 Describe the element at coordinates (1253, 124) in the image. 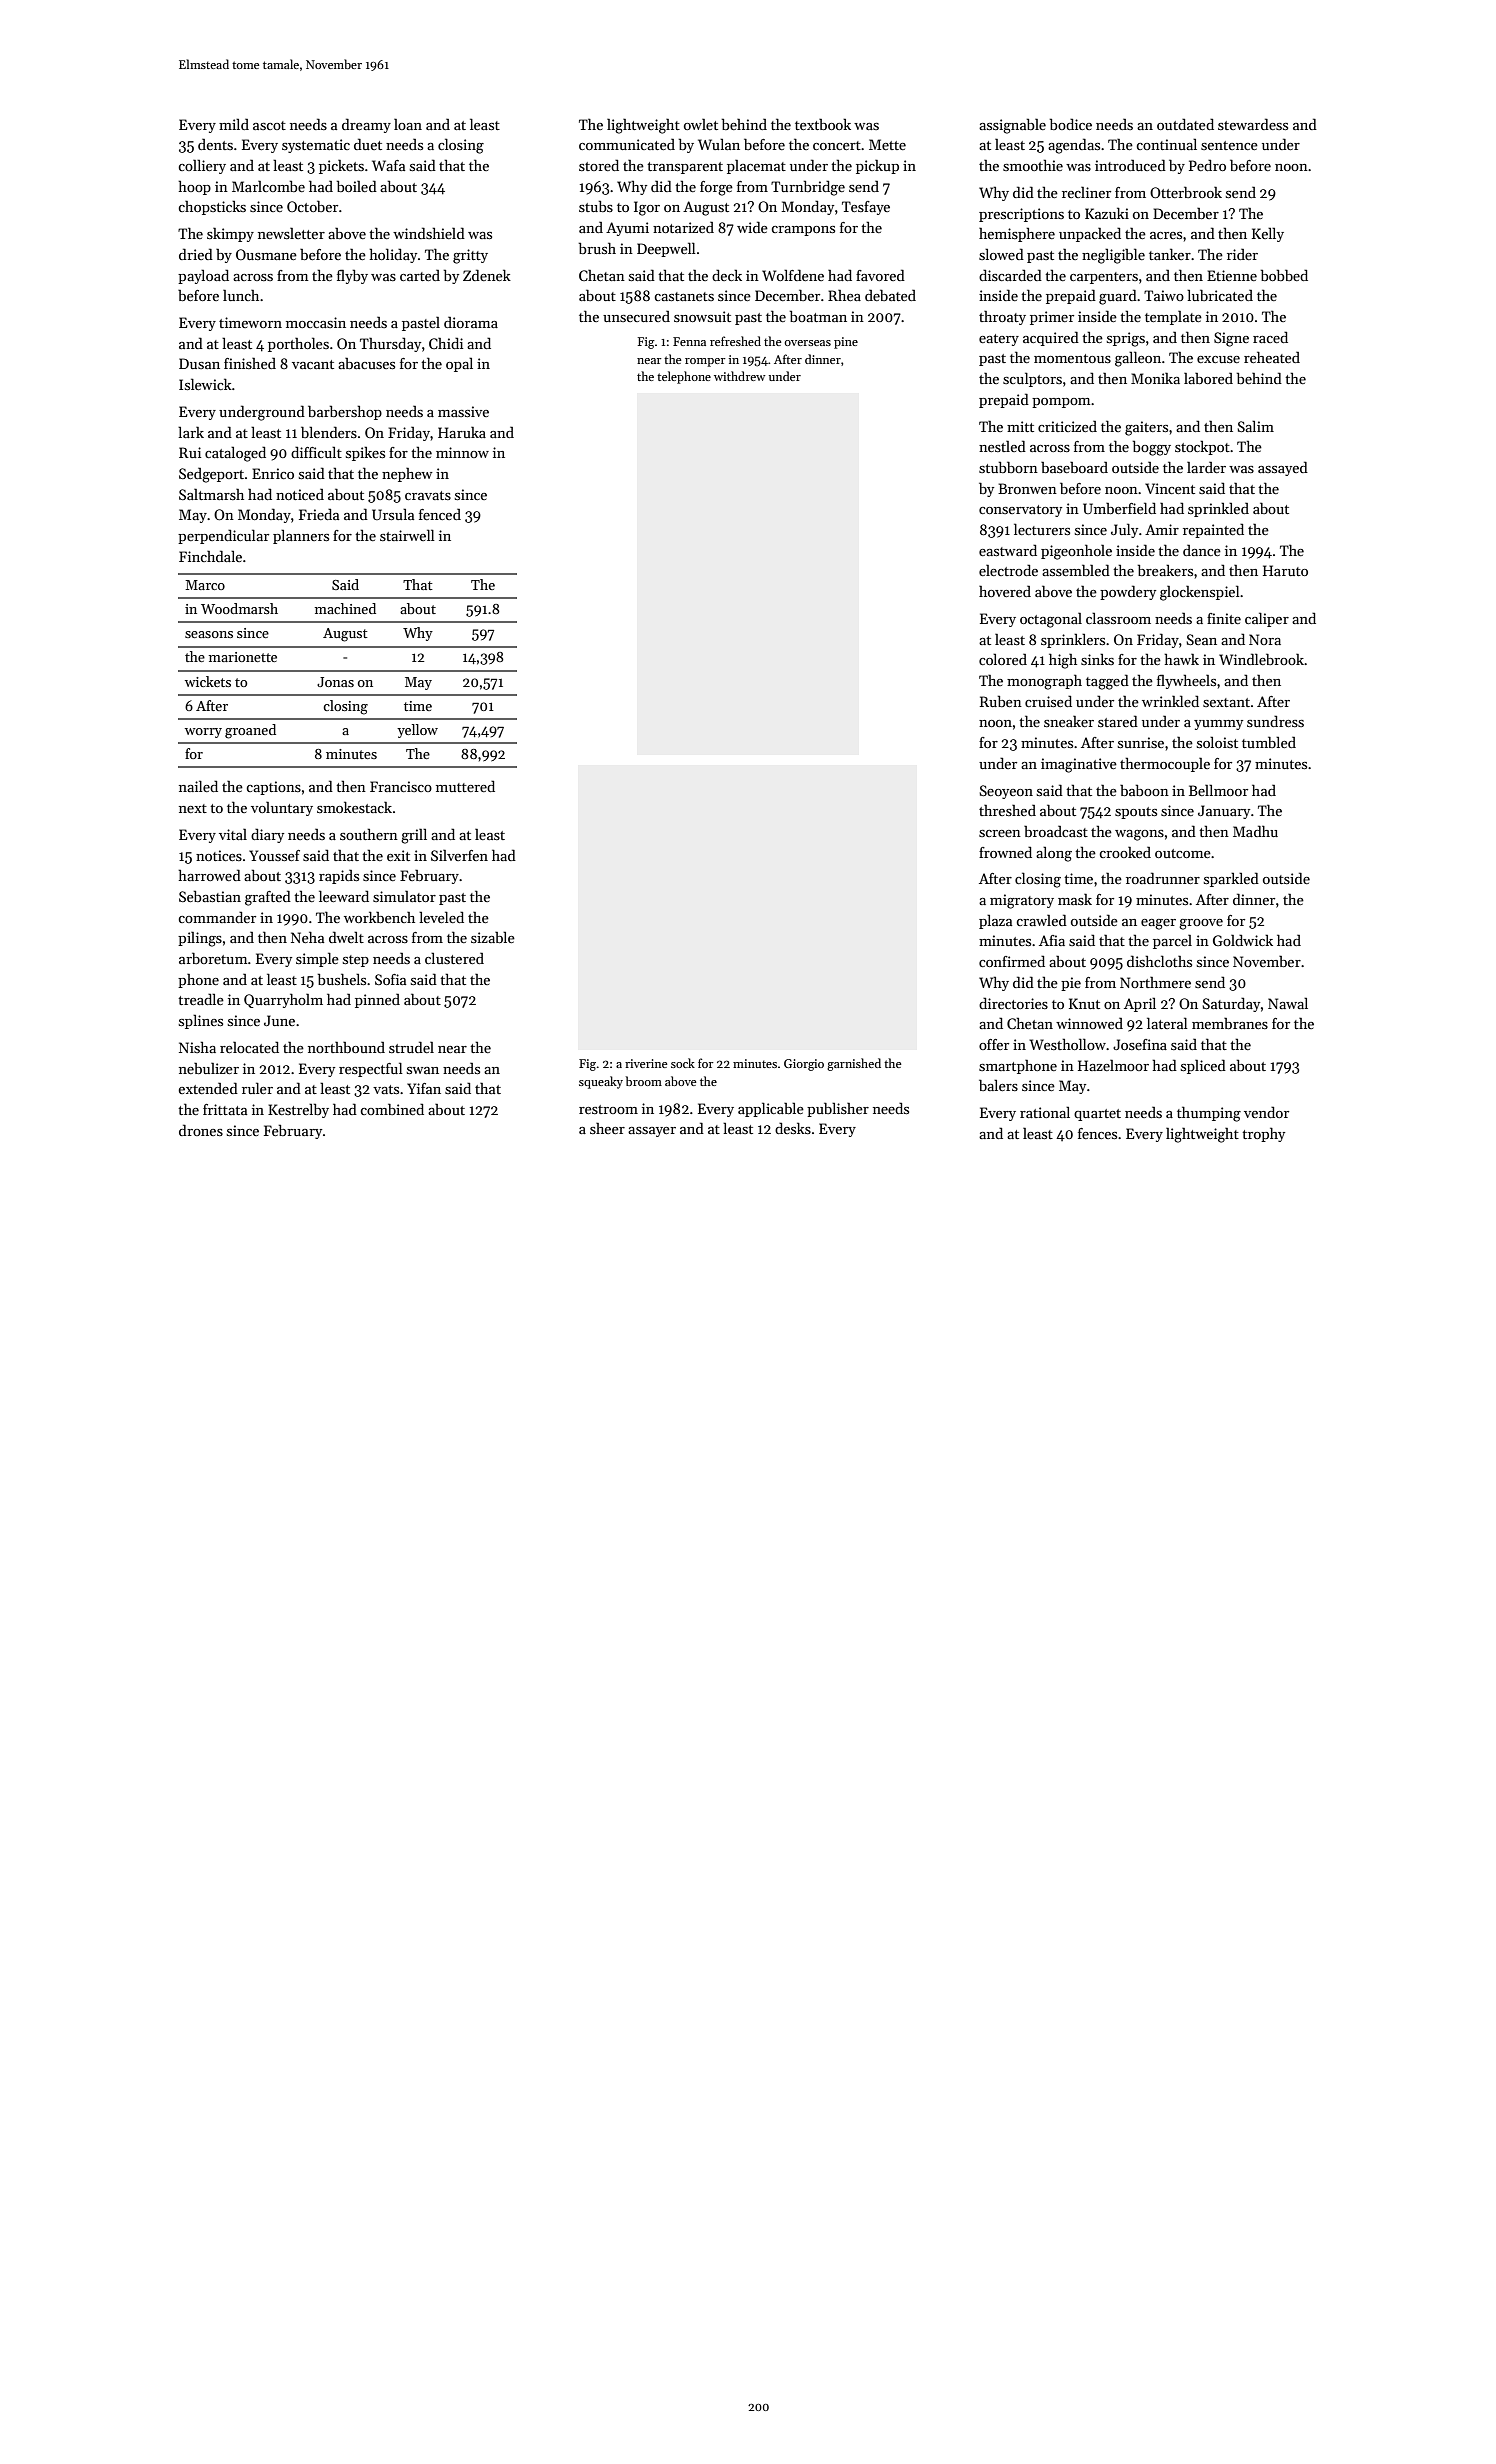

I see `stewardess` at that location.
